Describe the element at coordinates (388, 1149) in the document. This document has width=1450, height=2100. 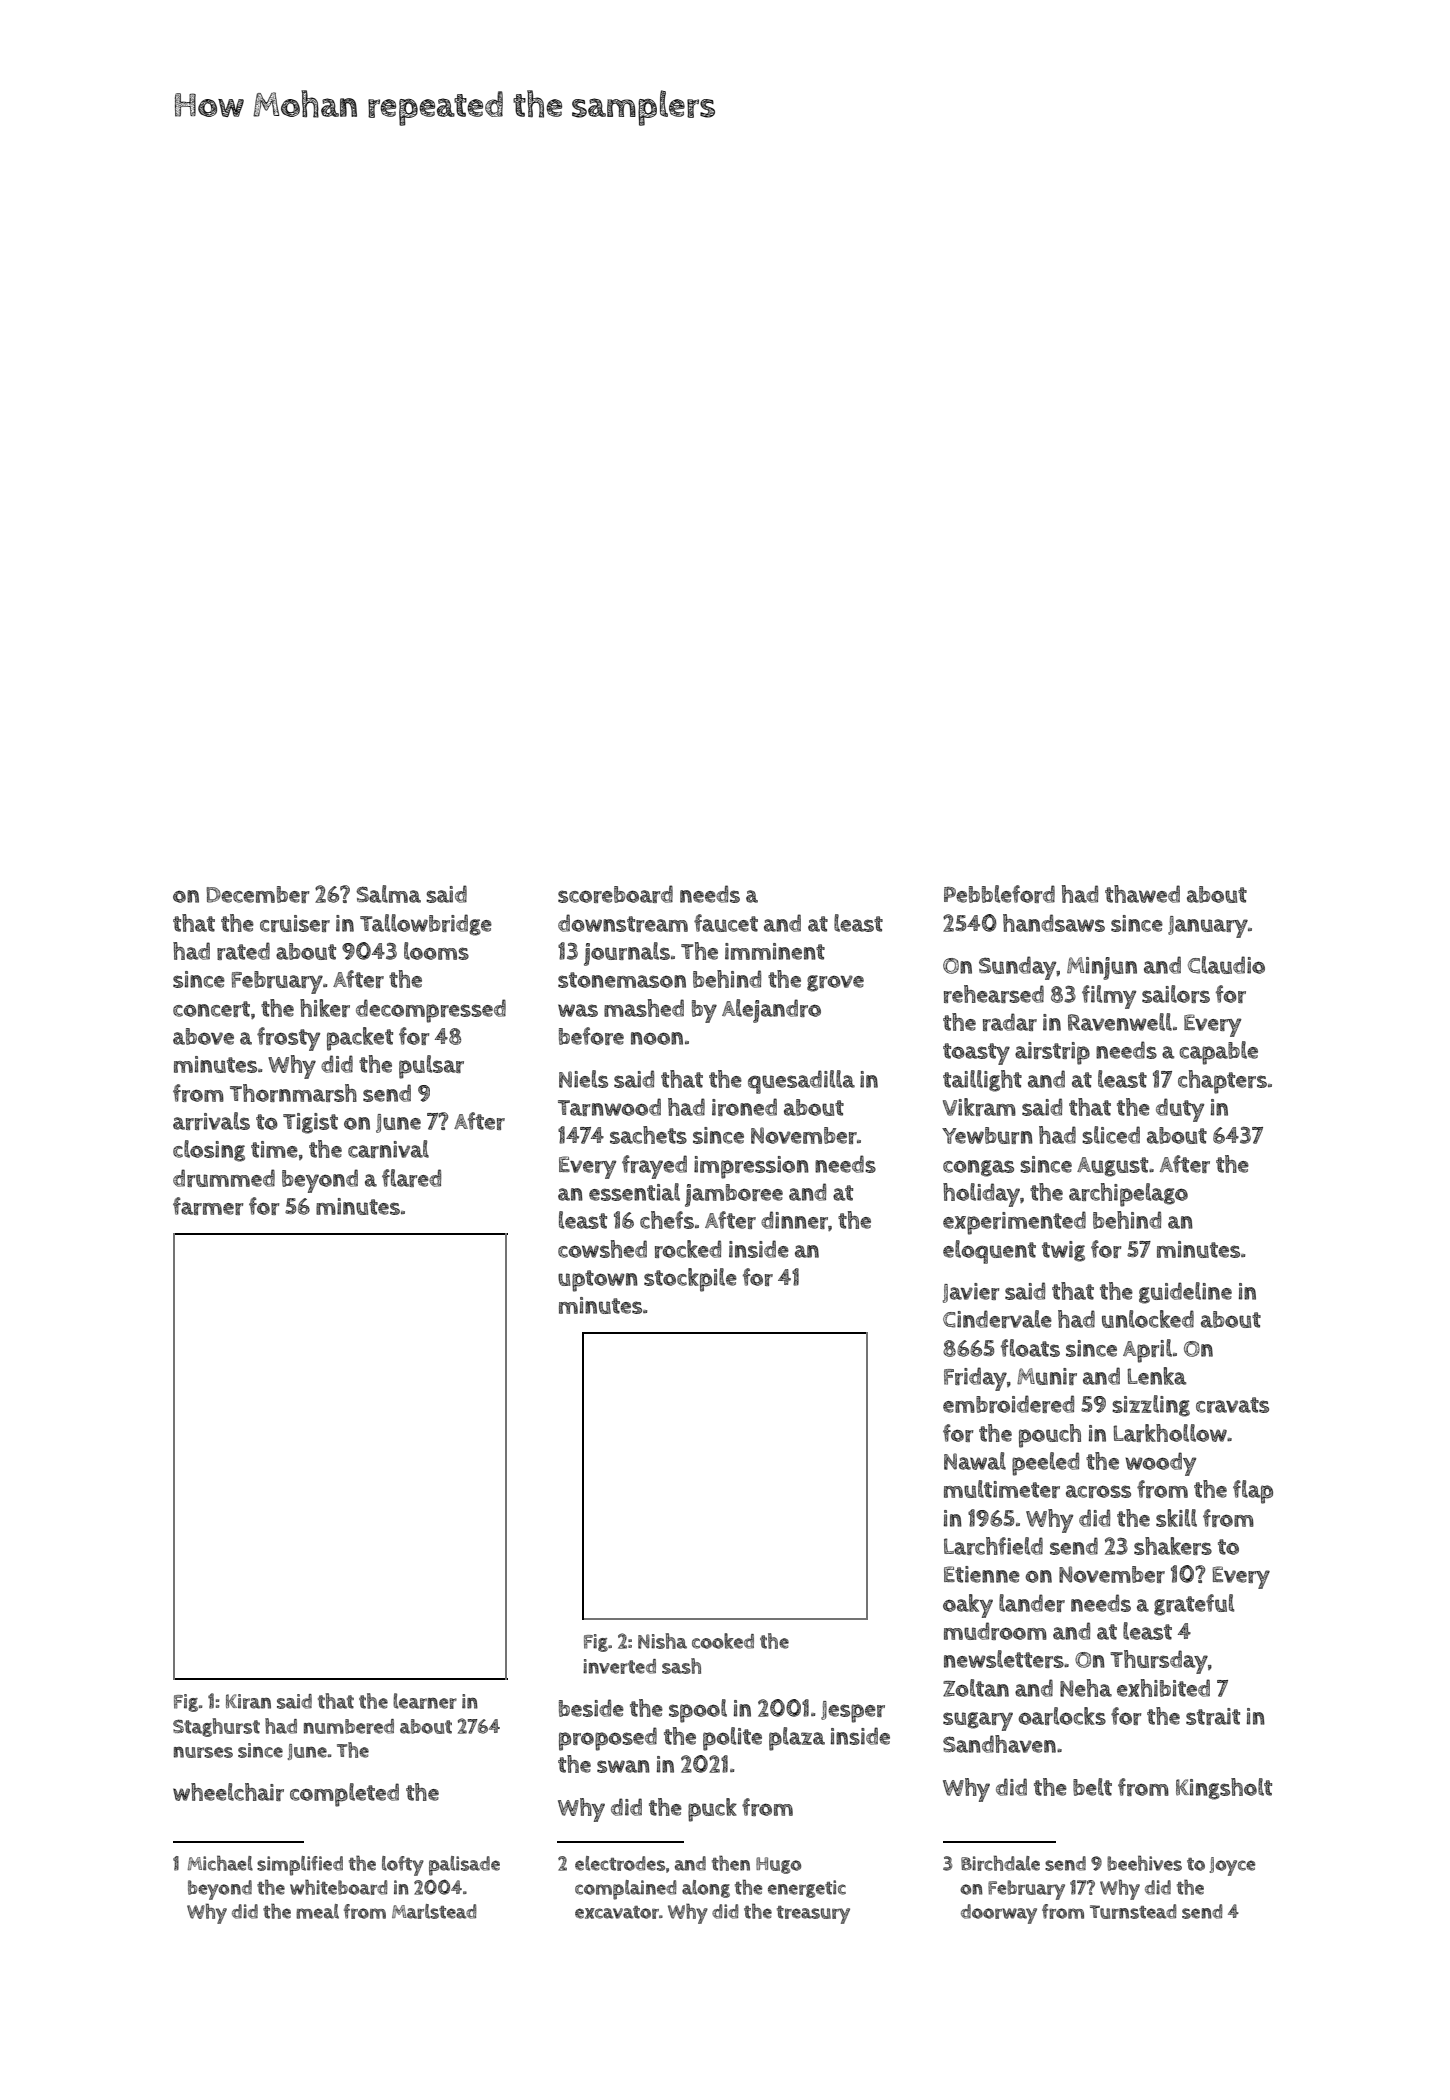
I see `carnival` at that location.
